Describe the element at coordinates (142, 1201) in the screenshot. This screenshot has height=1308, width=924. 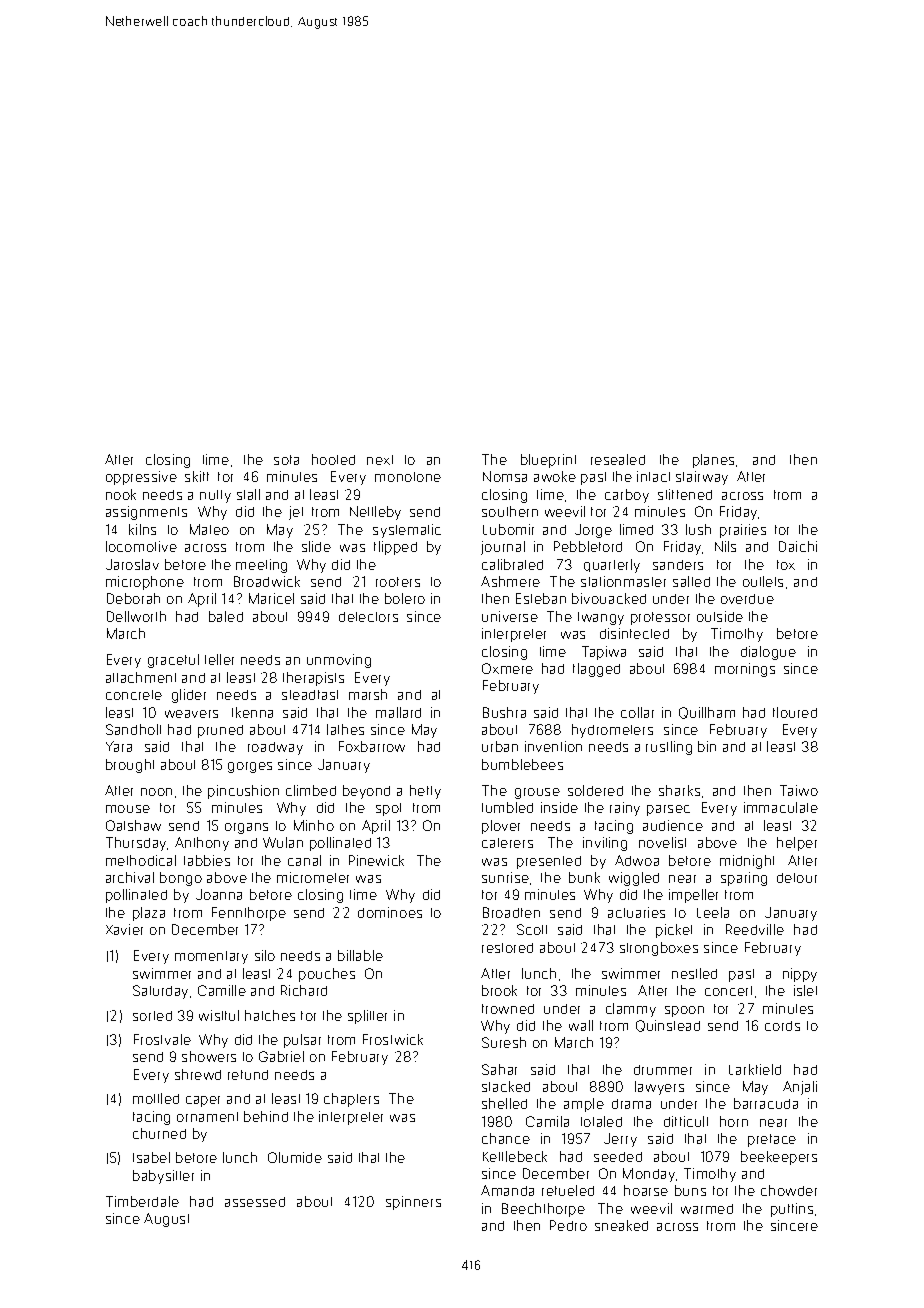
I see `Timberdale` at that location.
